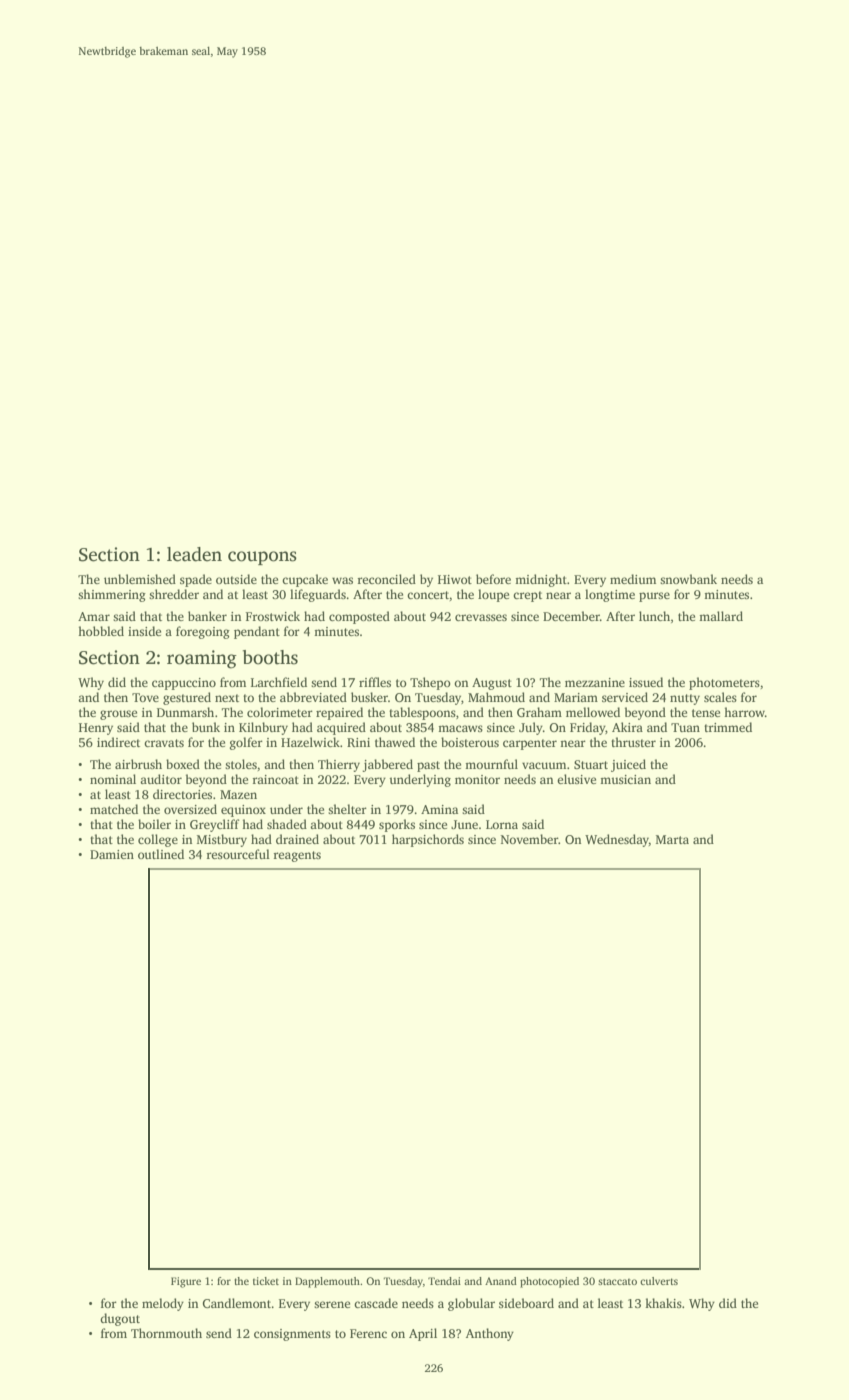  What do you see at coordinates (112, 854) in the page?
I see `Damien` at bounding box center [112, 854].
